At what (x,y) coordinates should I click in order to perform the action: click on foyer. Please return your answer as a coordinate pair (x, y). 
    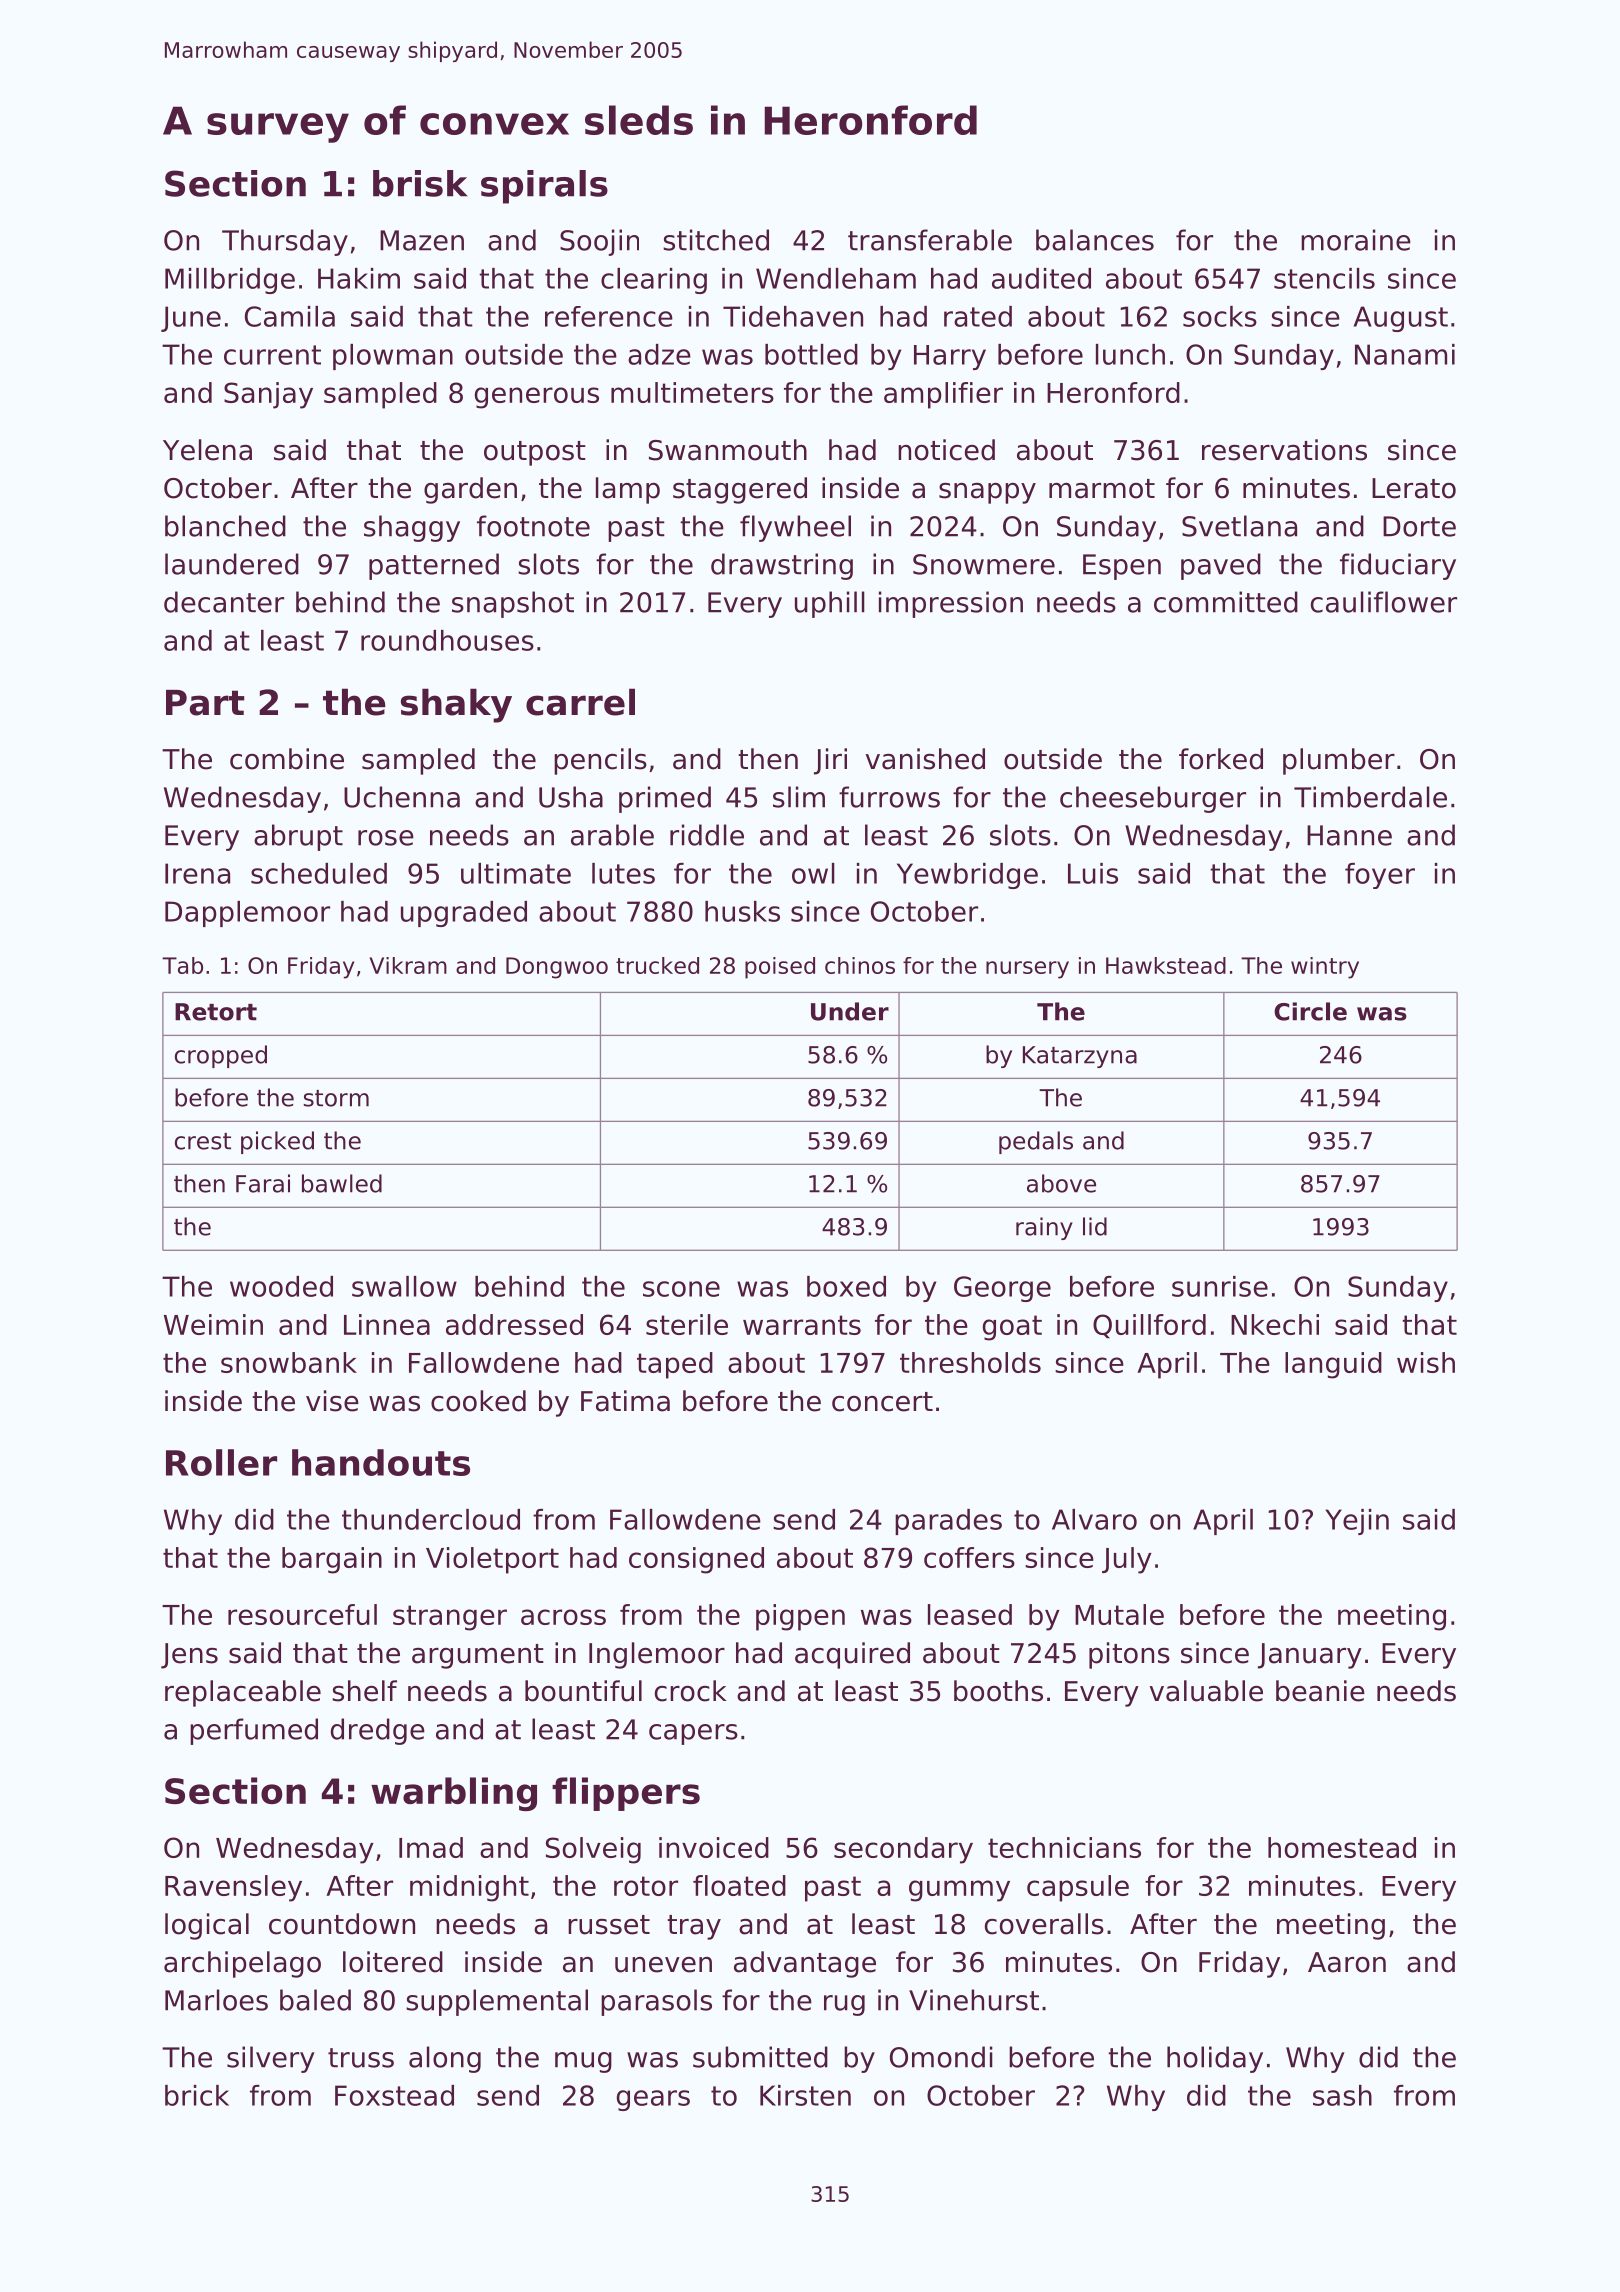
    Looking at the image, I should click on (1380, 876).
